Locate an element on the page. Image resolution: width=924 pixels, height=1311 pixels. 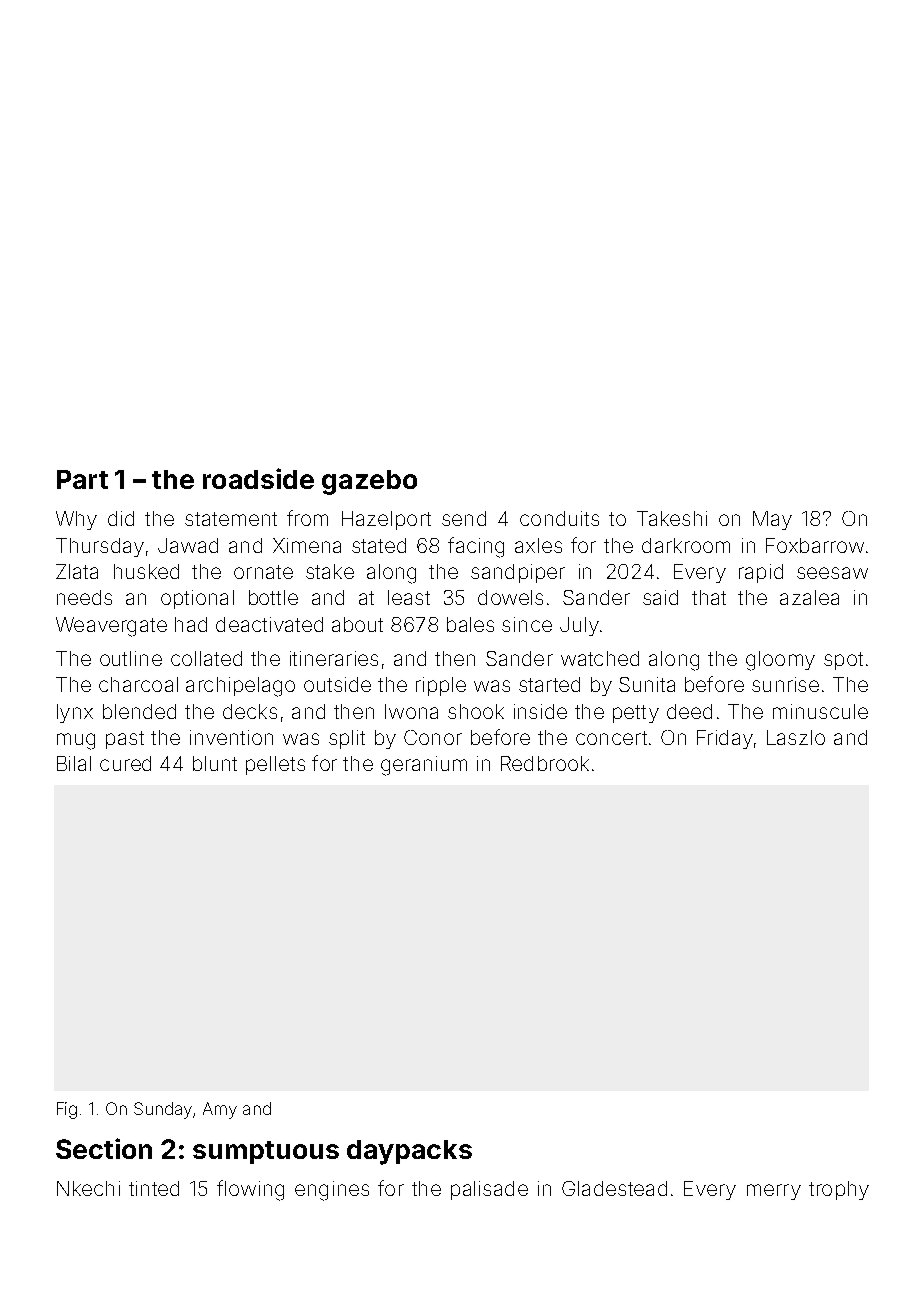
Conor is located at coordinates (433, 737).
